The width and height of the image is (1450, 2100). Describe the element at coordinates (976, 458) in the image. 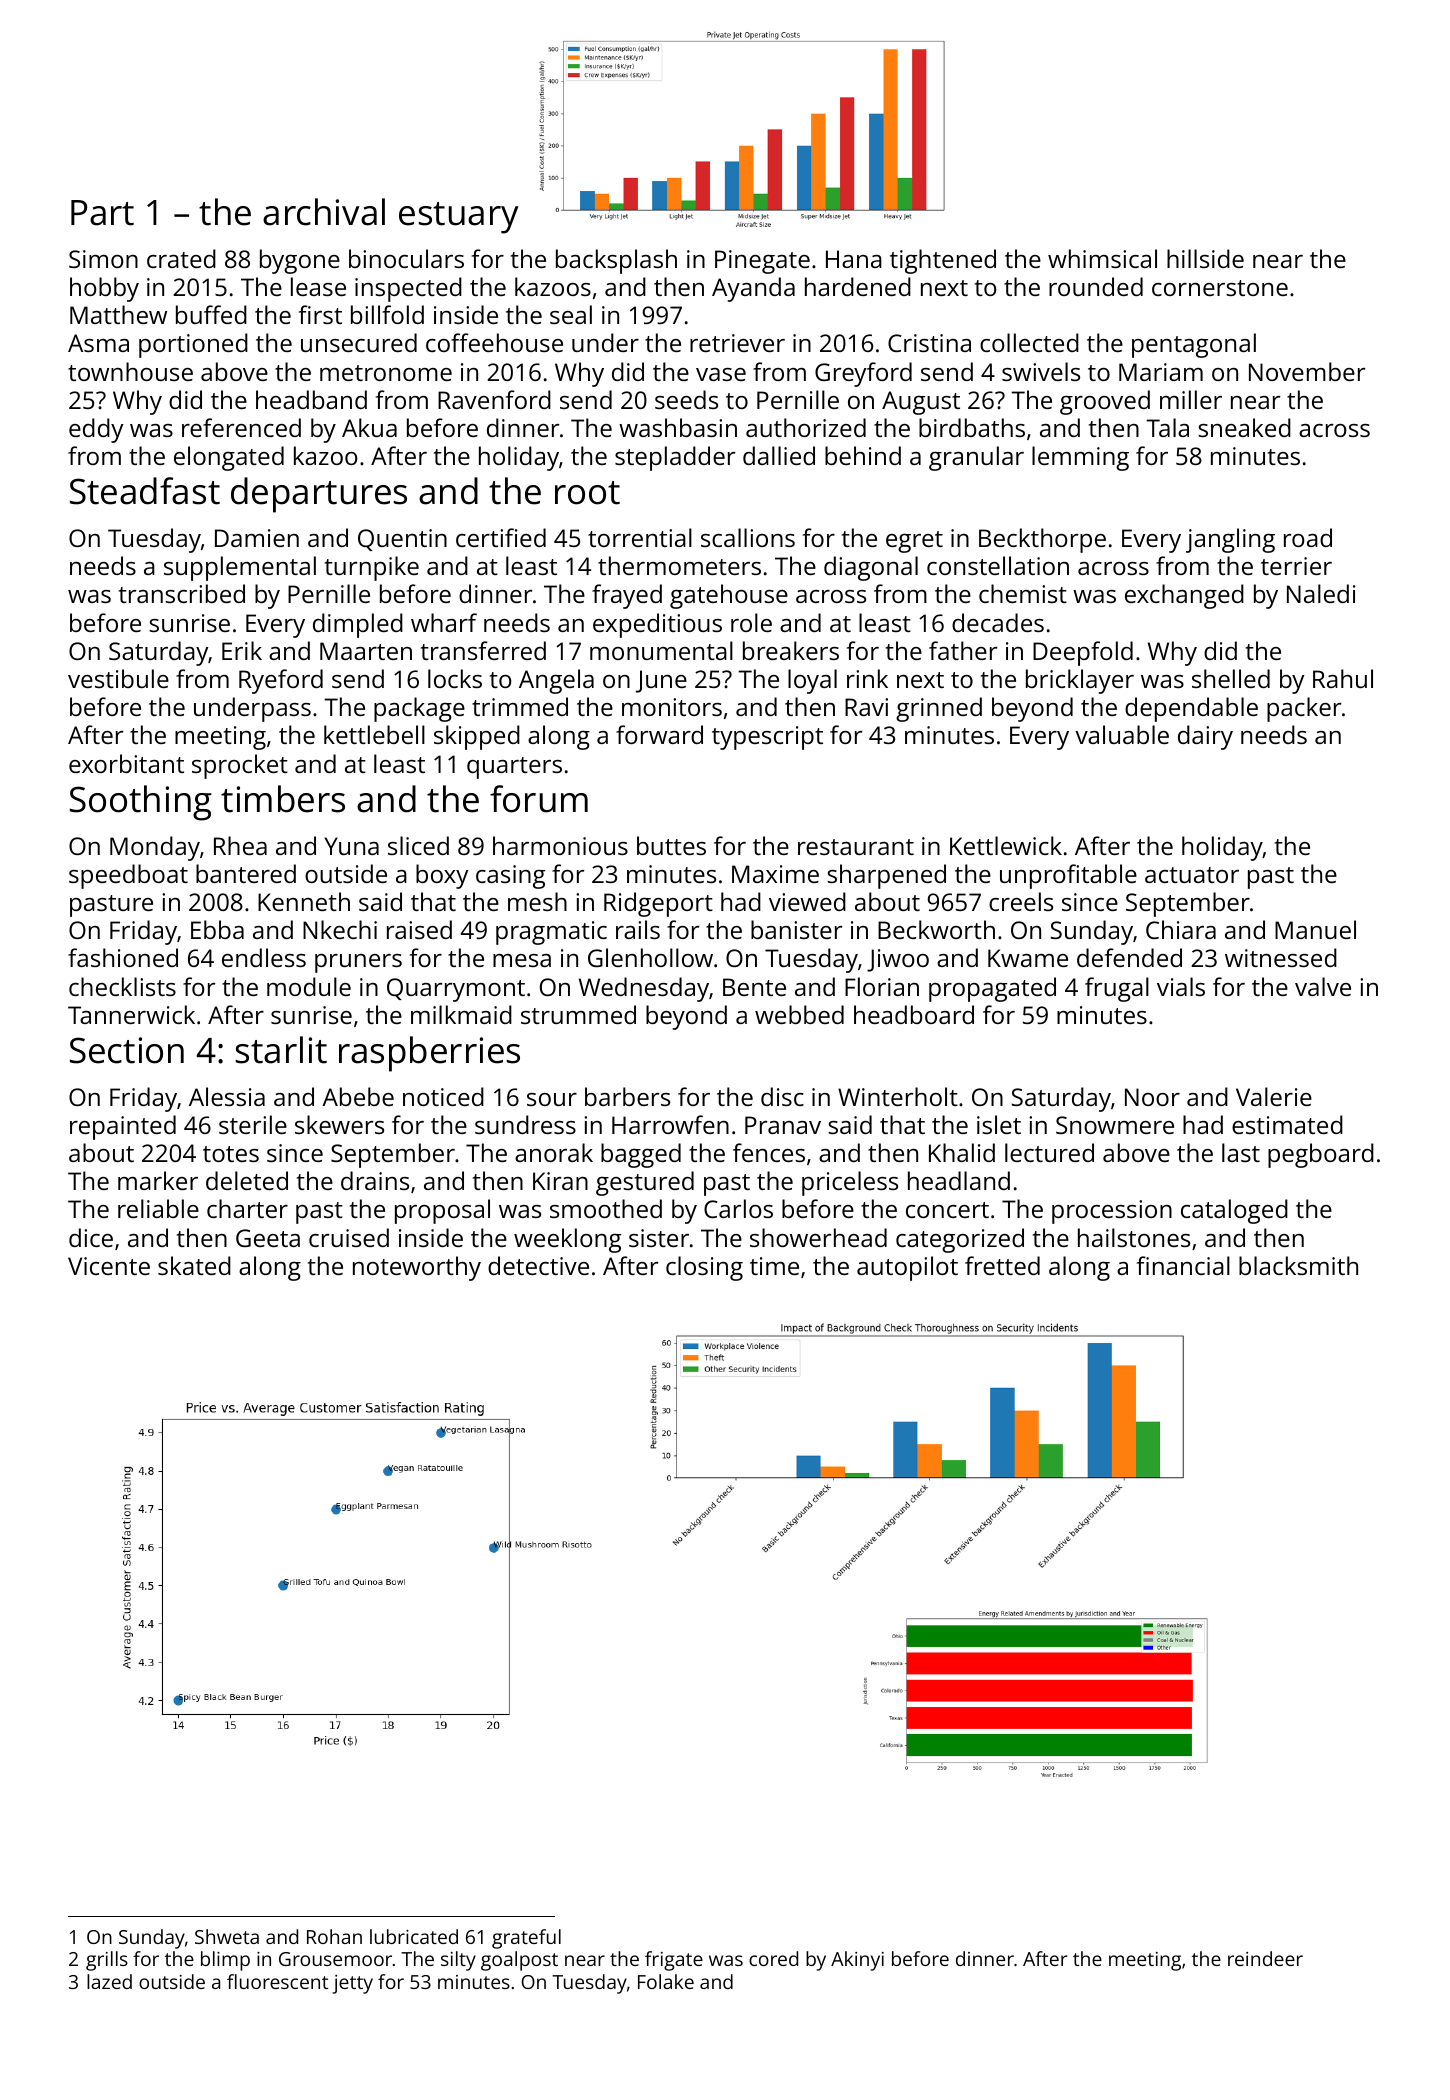

I see `granular` at that location.
